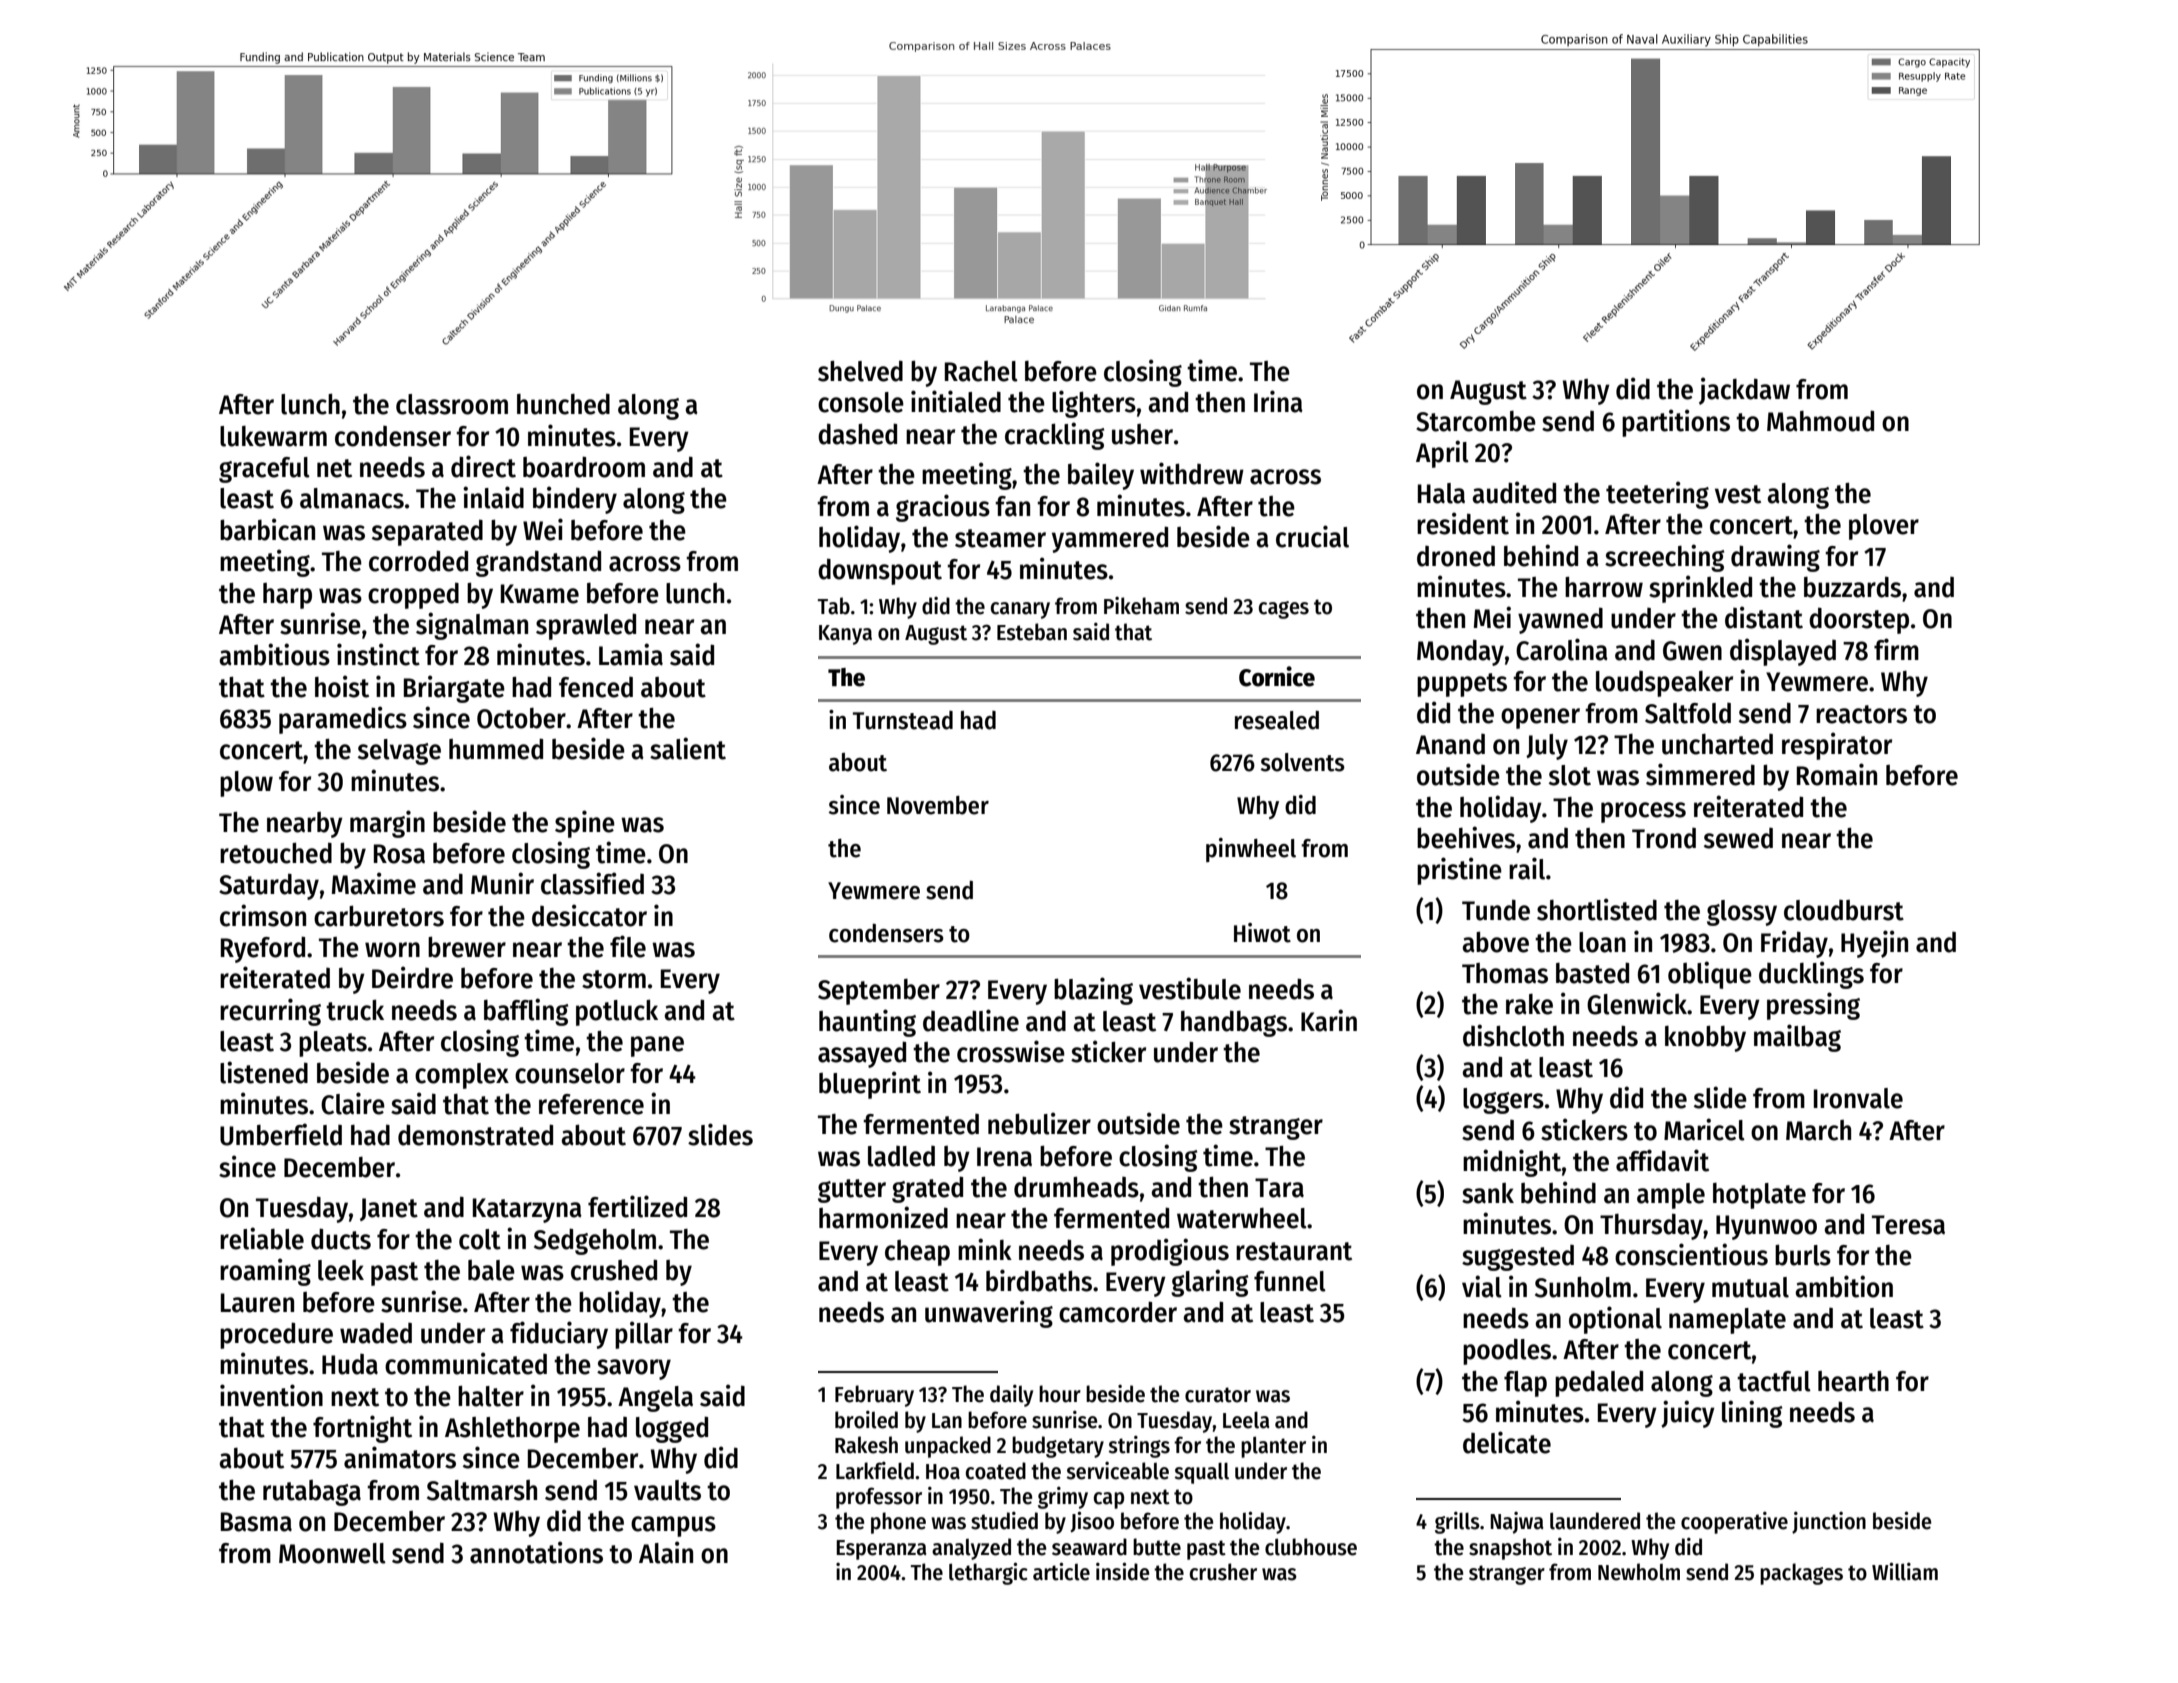  I want to click on hunched, so click(563, 404).
